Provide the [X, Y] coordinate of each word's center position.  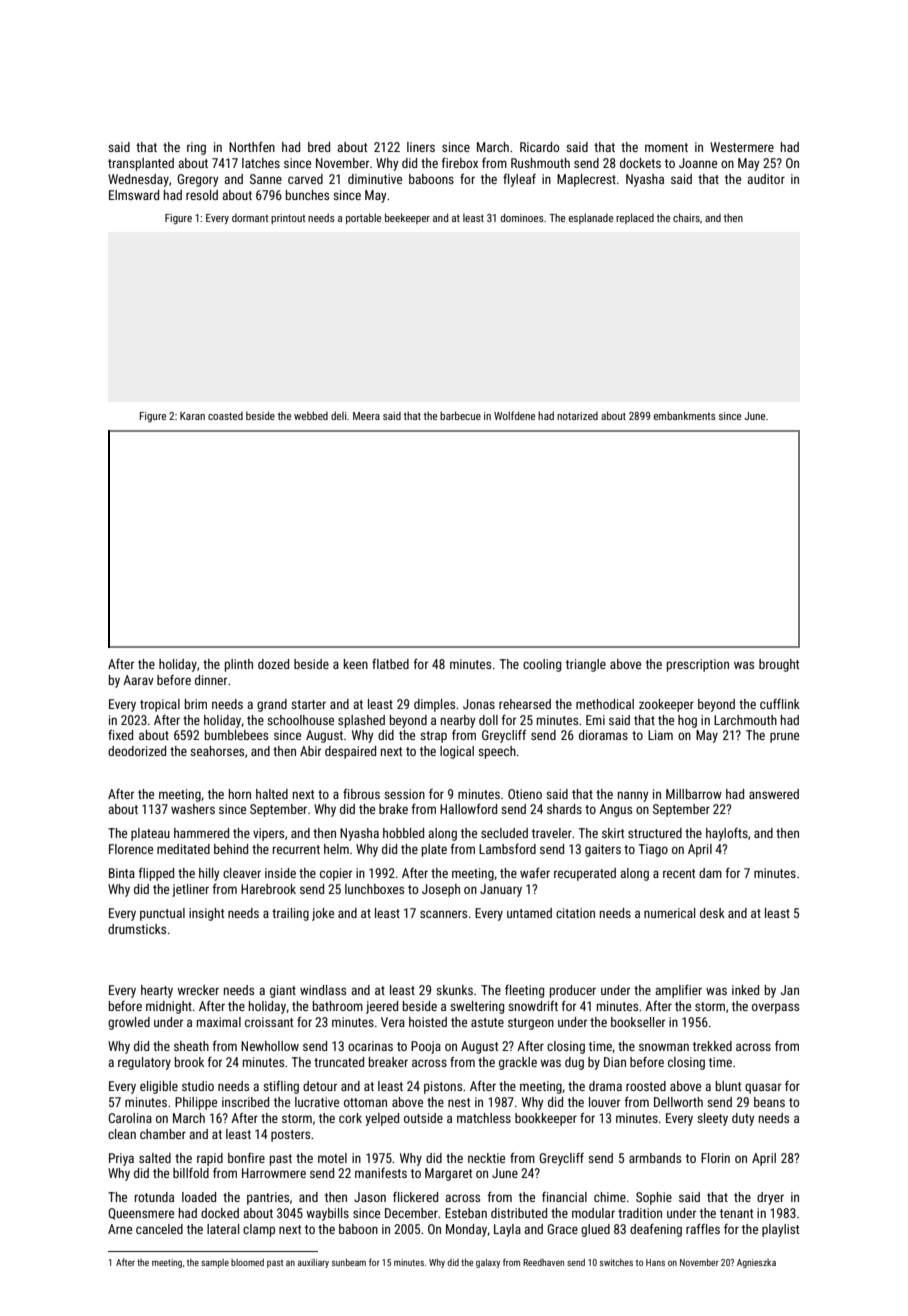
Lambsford [507, 849]
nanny [633, 796]
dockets [640, 163]
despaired [350, 752]
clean [122, 1134]
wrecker [198, 990]
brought [779, 665]
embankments [685, 415]
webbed [311, 415]
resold [202, 195]
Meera [366, 416]
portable [363, 218]
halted [272, 794]
